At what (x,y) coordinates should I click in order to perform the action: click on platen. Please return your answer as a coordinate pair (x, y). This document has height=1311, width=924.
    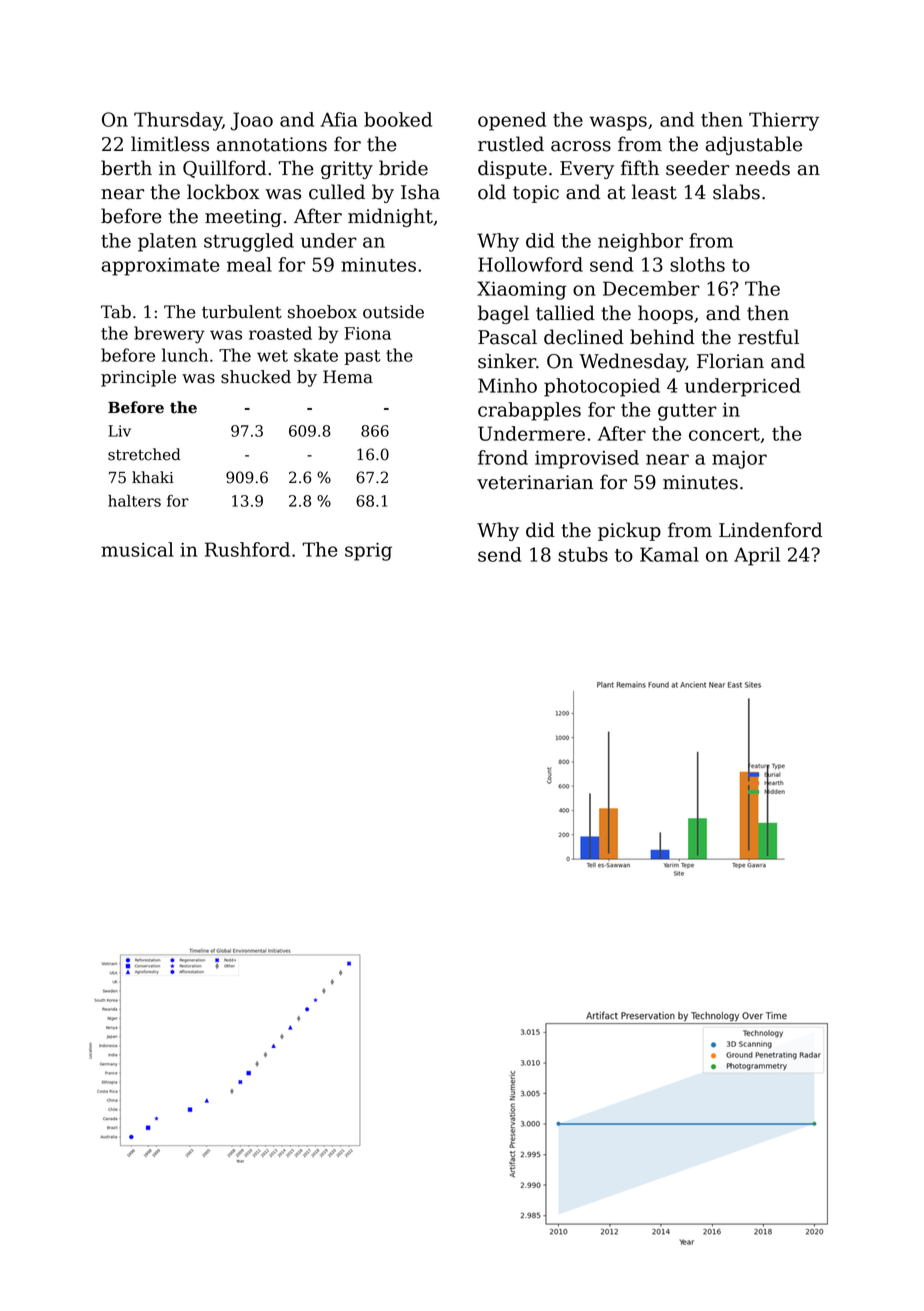
    Looking at the image, I should click on (167, 242).
